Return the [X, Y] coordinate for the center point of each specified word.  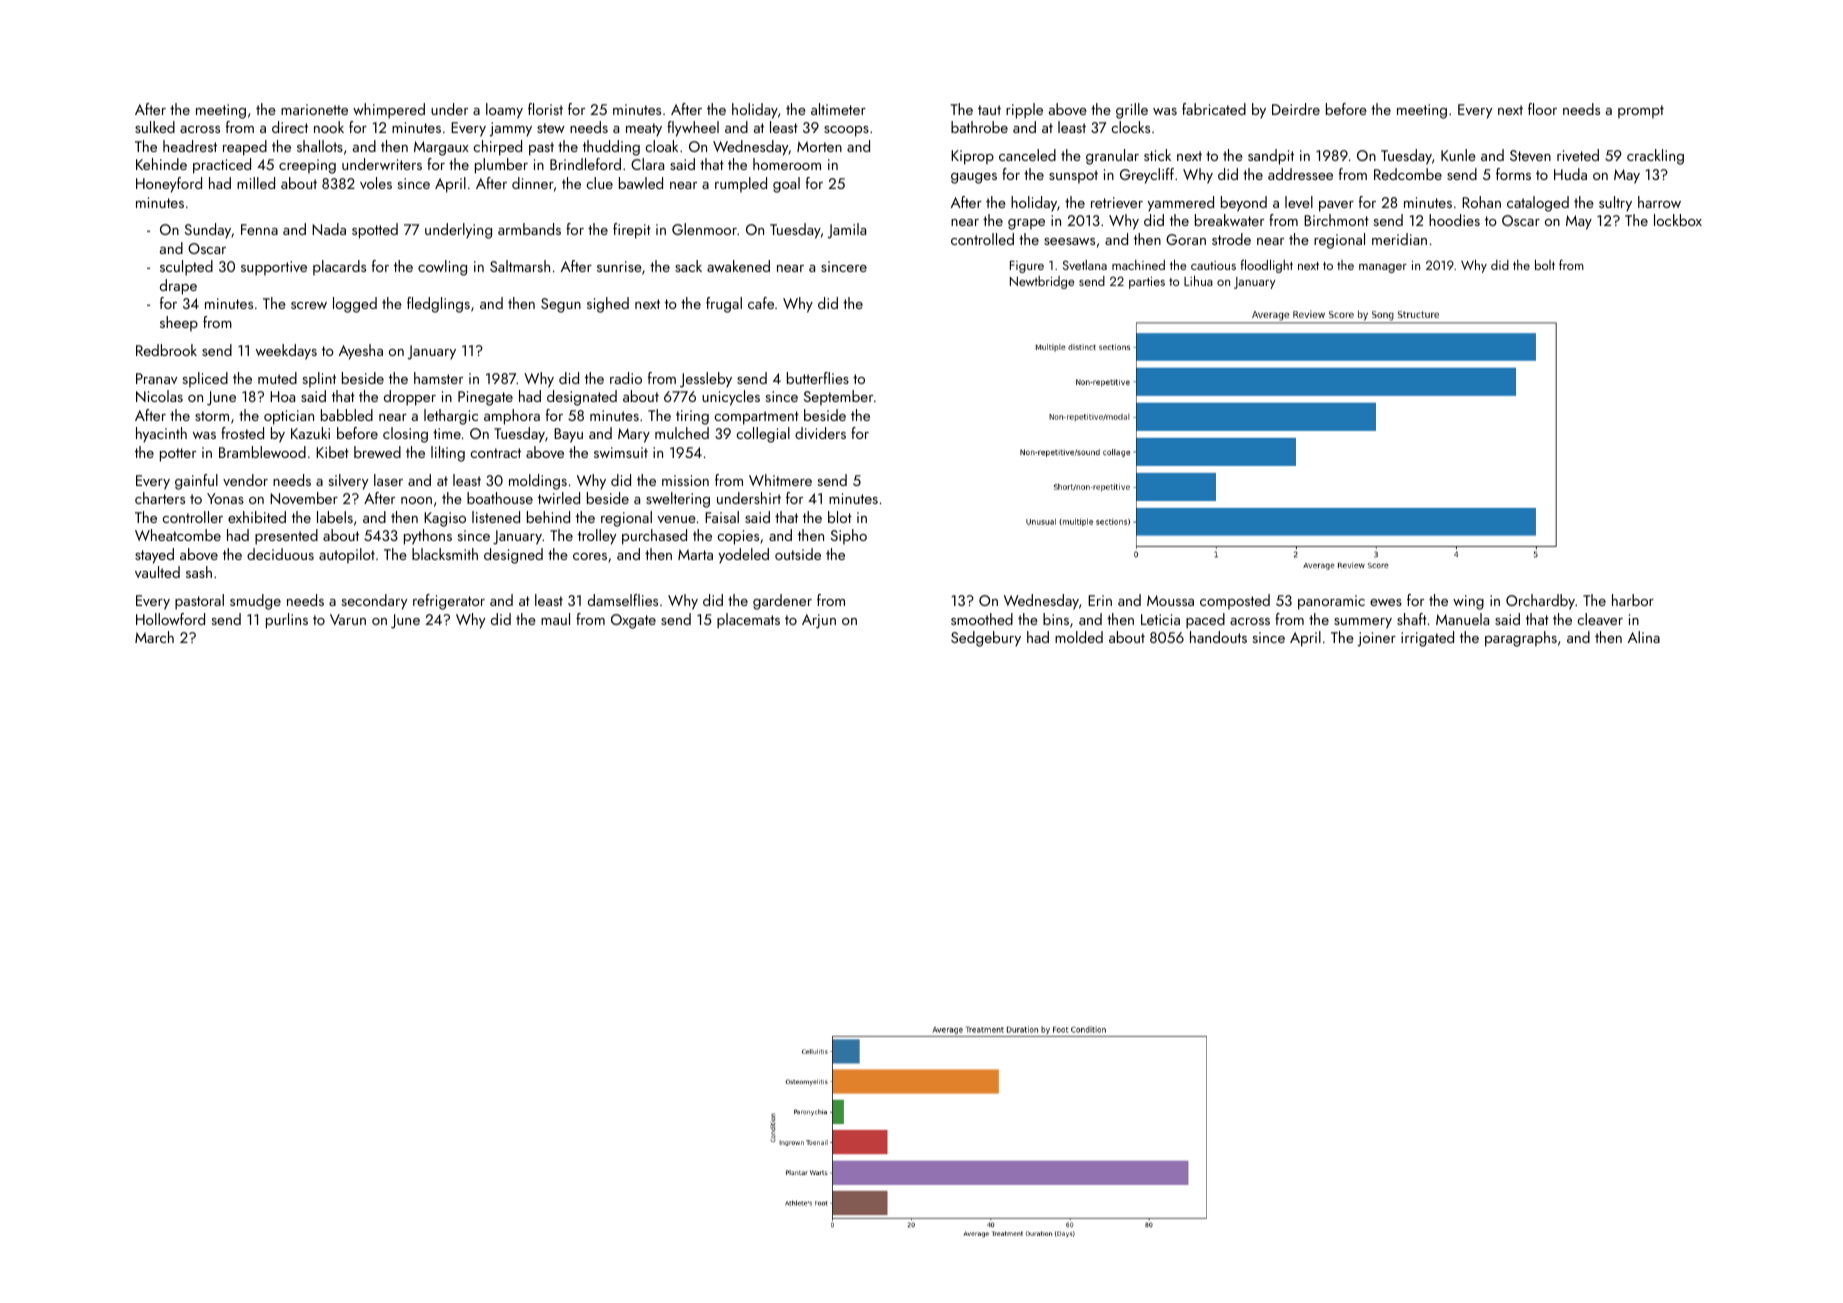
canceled [1027, 155]
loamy [504, 111]
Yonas [225, 498]
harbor [1633, 600]
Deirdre [1296, 109]
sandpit [1271, 157]
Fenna [259, 229]
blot [840, 517]
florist [545, 109]
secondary [374, 602]
